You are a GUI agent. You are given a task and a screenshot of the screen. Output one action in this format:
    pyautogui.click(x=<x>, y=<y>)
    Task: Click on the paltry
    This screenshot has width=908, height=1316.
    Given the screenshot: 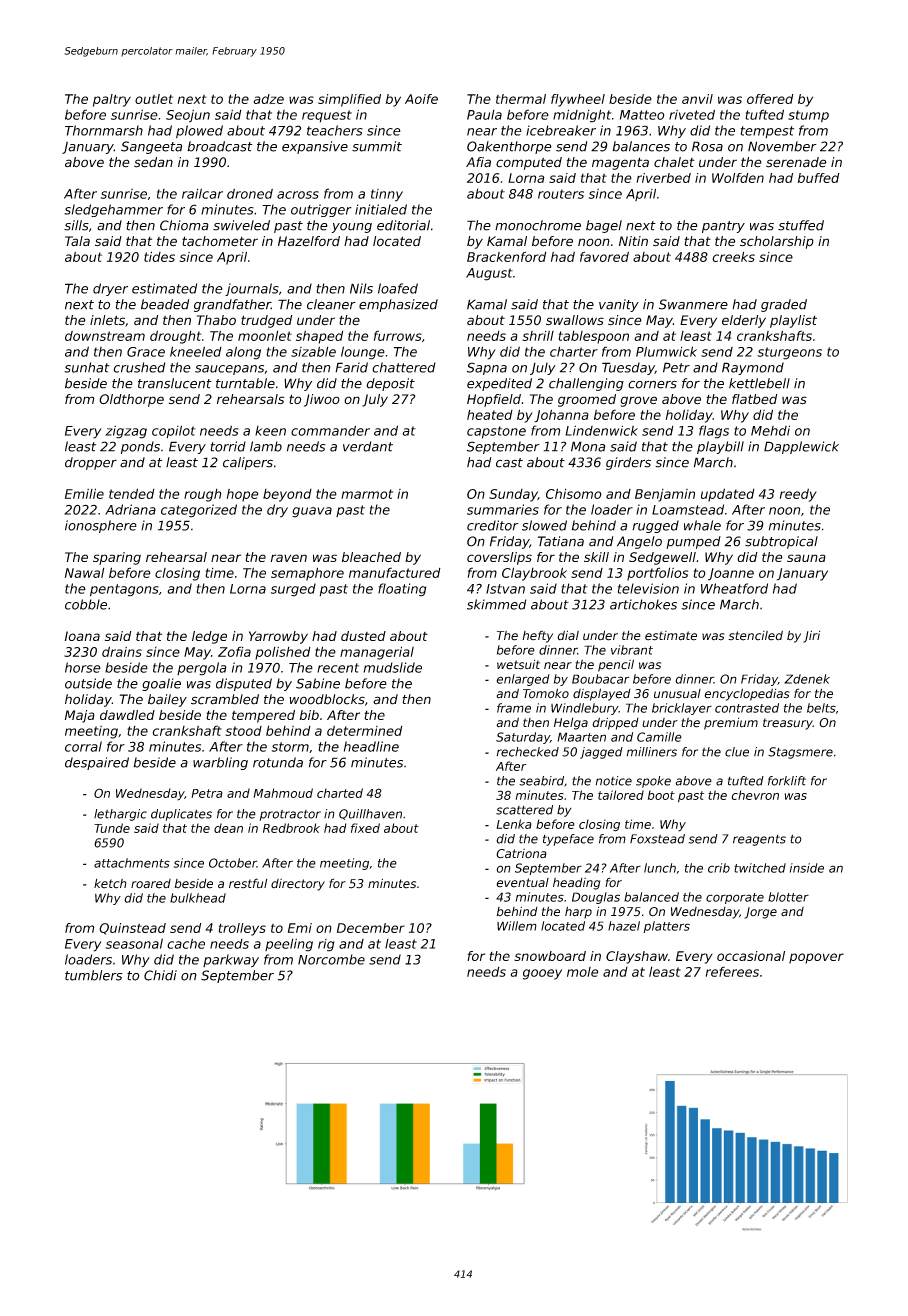 What is the action you would take?
    pyautogui.click(x=112, y=100)
